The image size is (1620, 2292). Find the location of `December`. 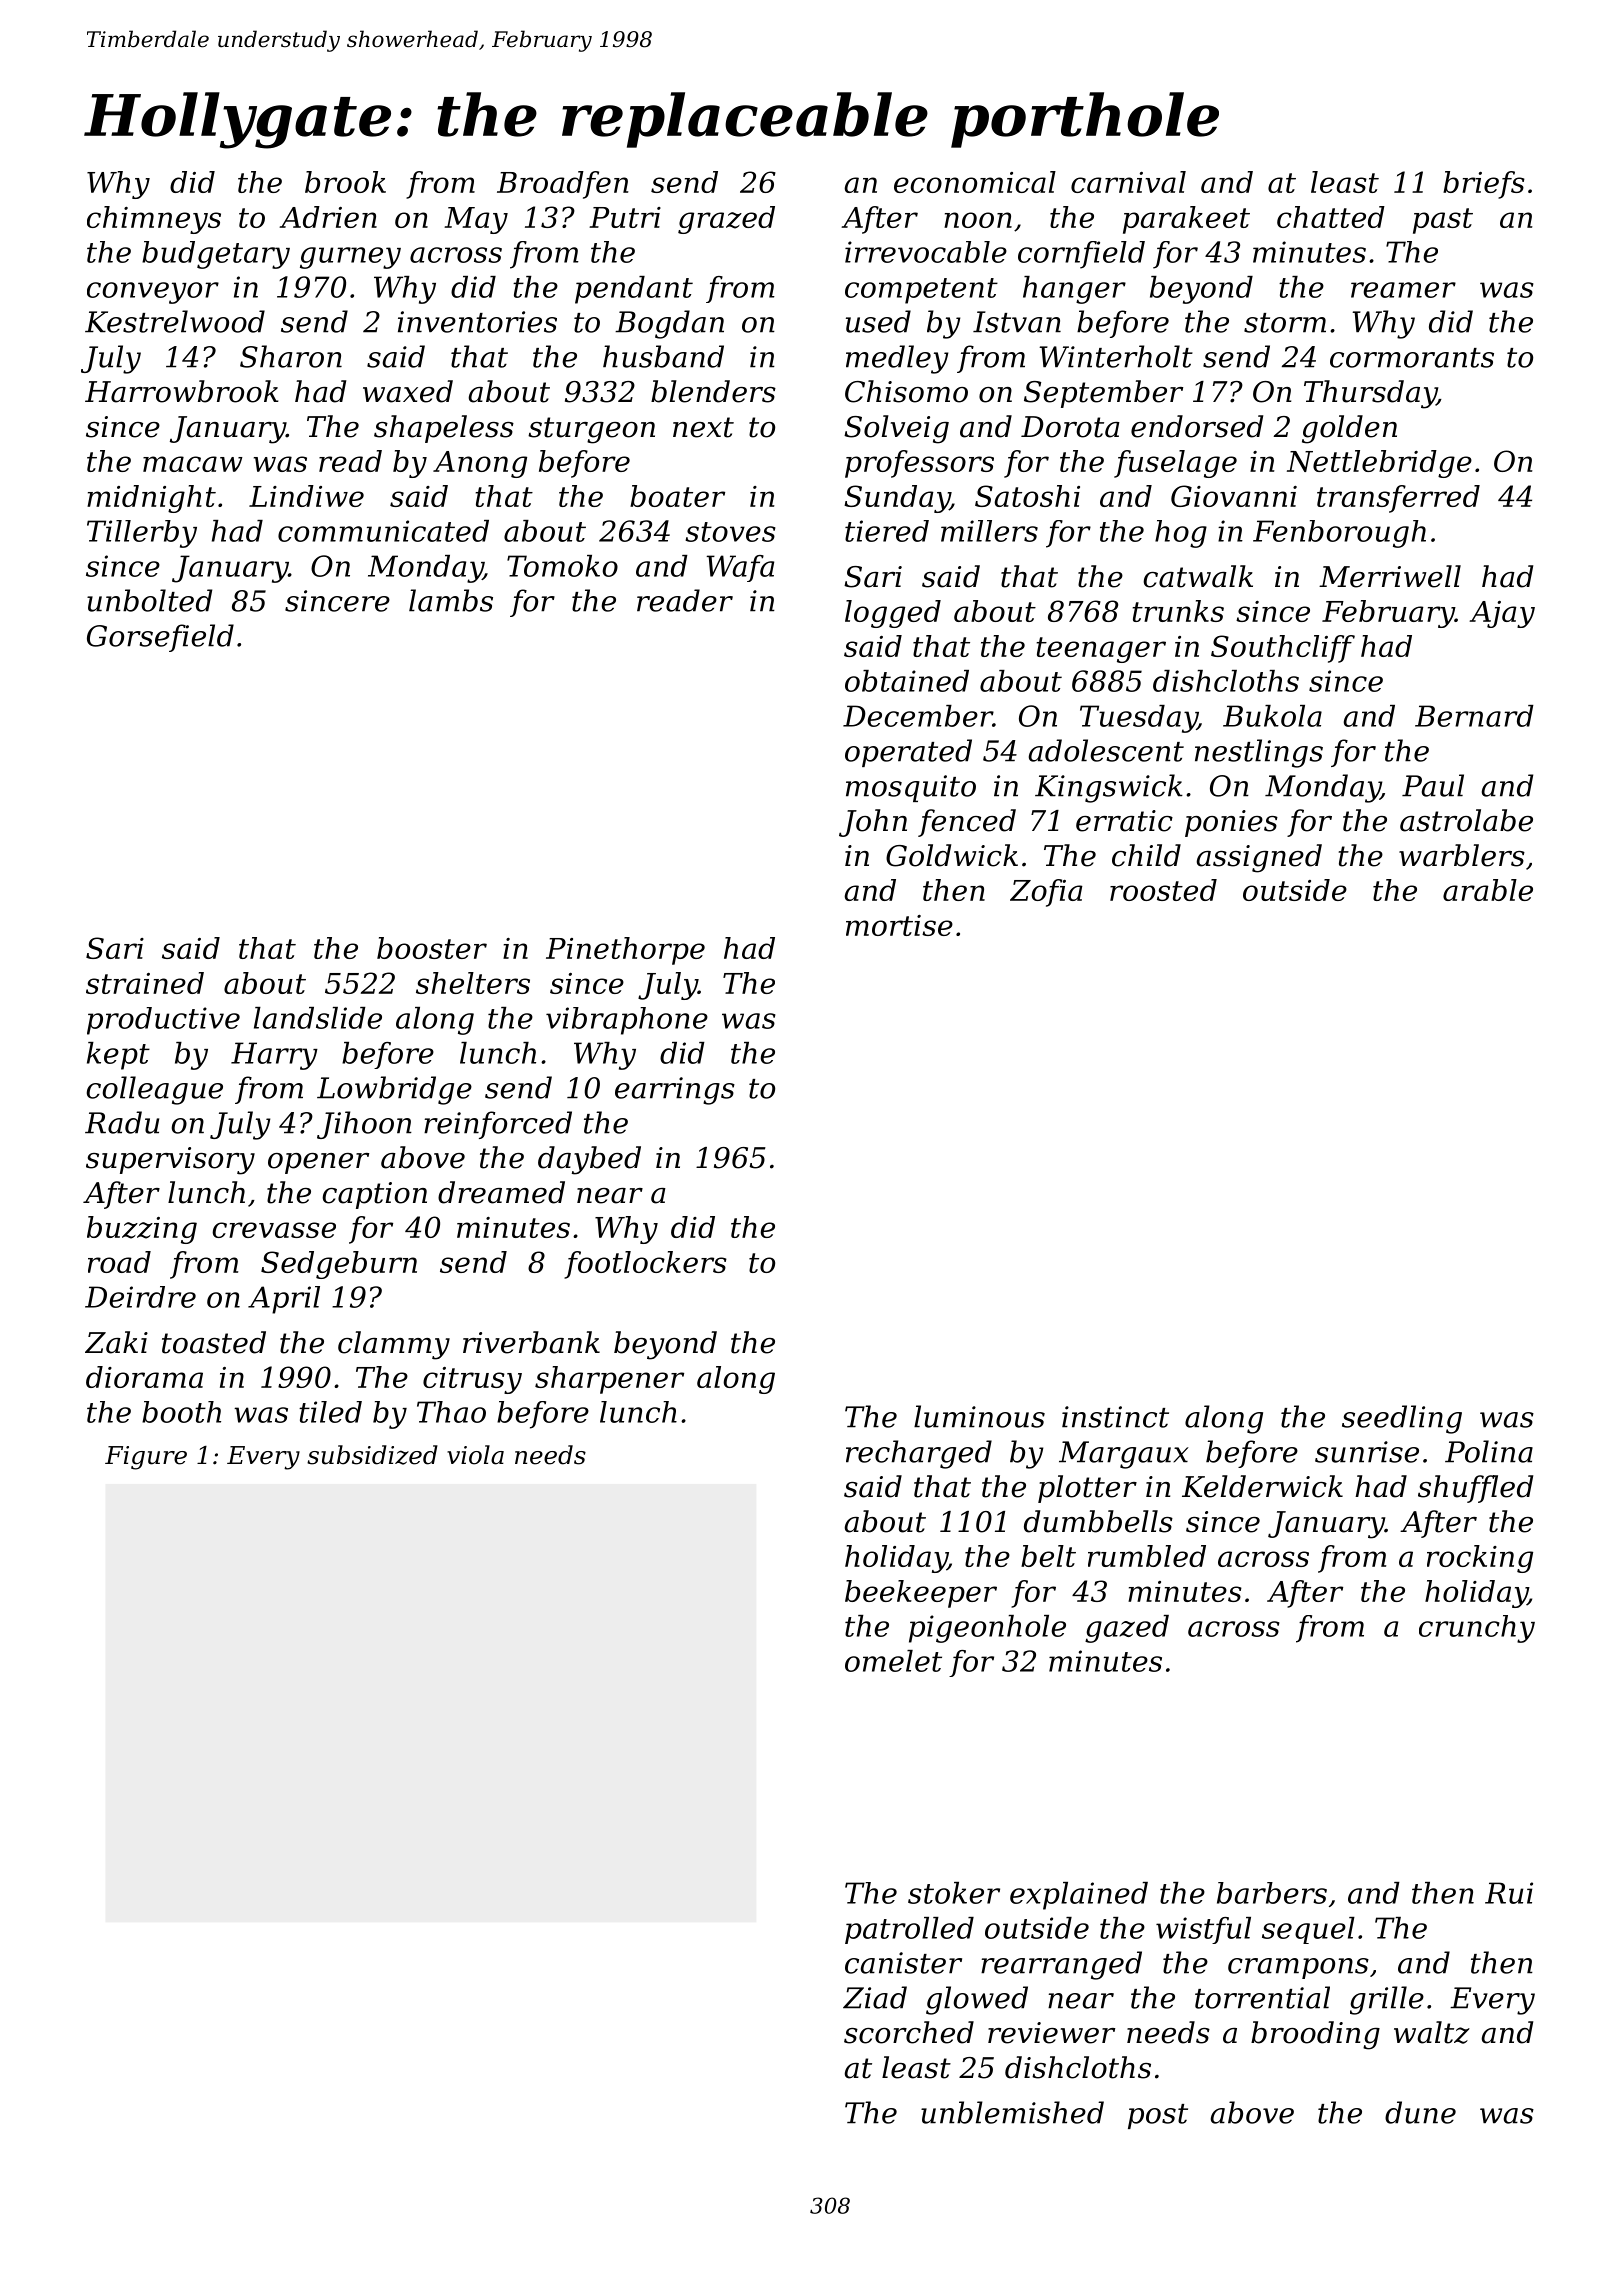

December is located at coordinates (918, 716).
